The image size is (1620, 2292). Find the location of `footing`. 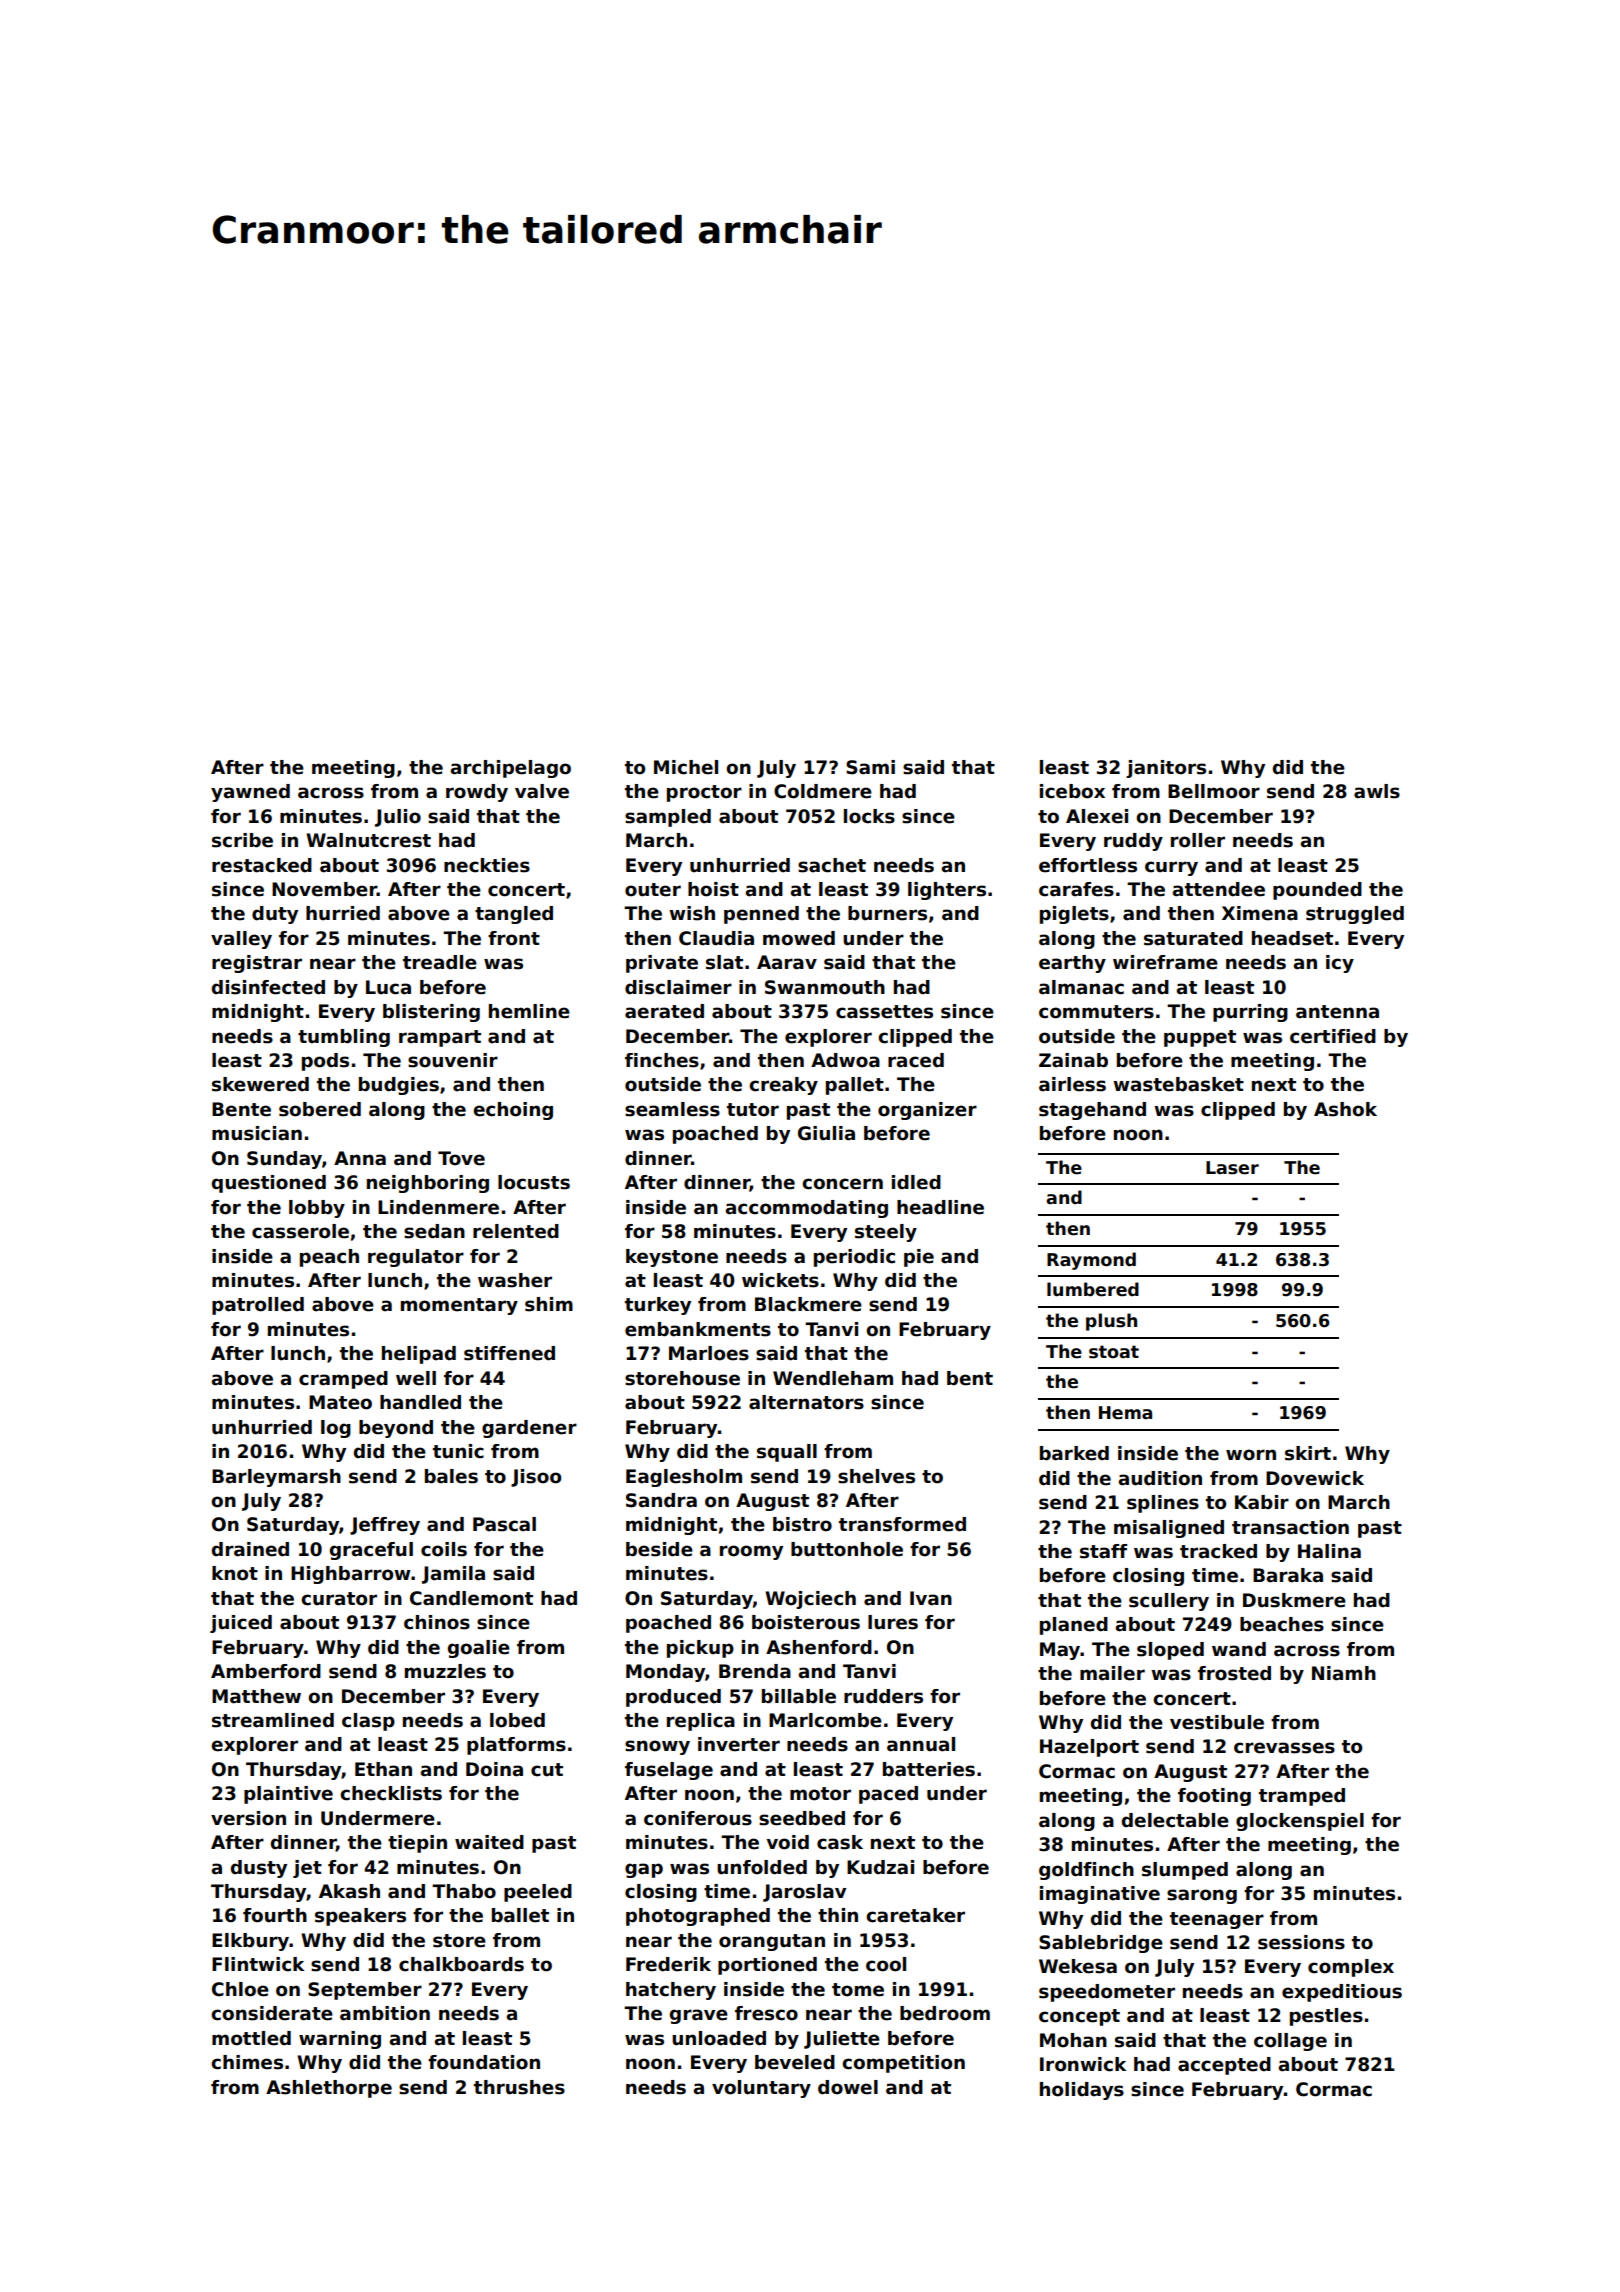

footing is located at coordinates (1214, 1797).
